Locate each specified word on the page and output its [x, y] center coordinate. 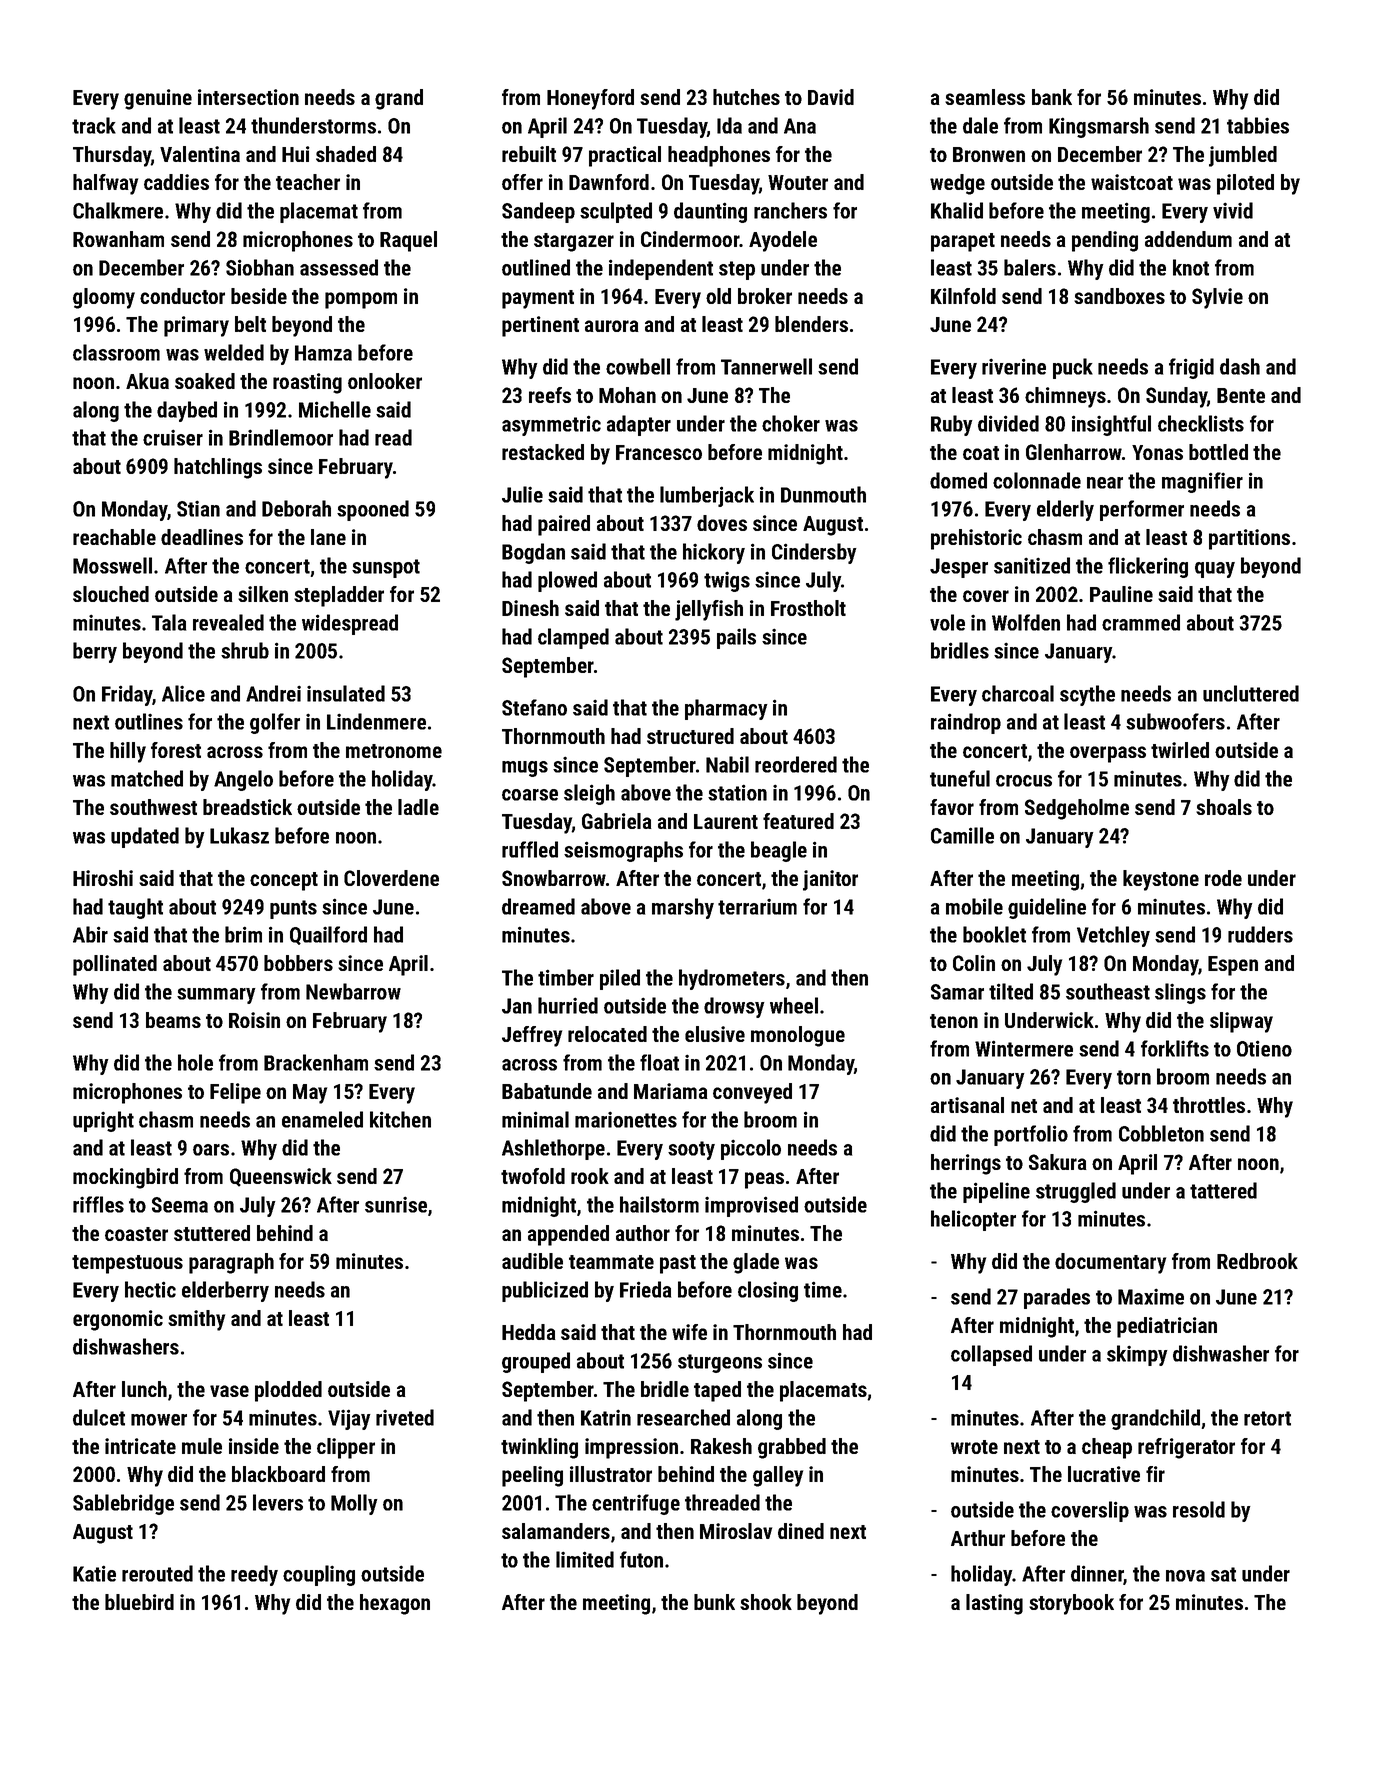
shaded [346, 154]
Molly [354, 1504]
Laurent [726, 821]
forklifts [1175, 1048]
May [310, 1094]
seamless [985, 97]
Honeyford [590, 99]
